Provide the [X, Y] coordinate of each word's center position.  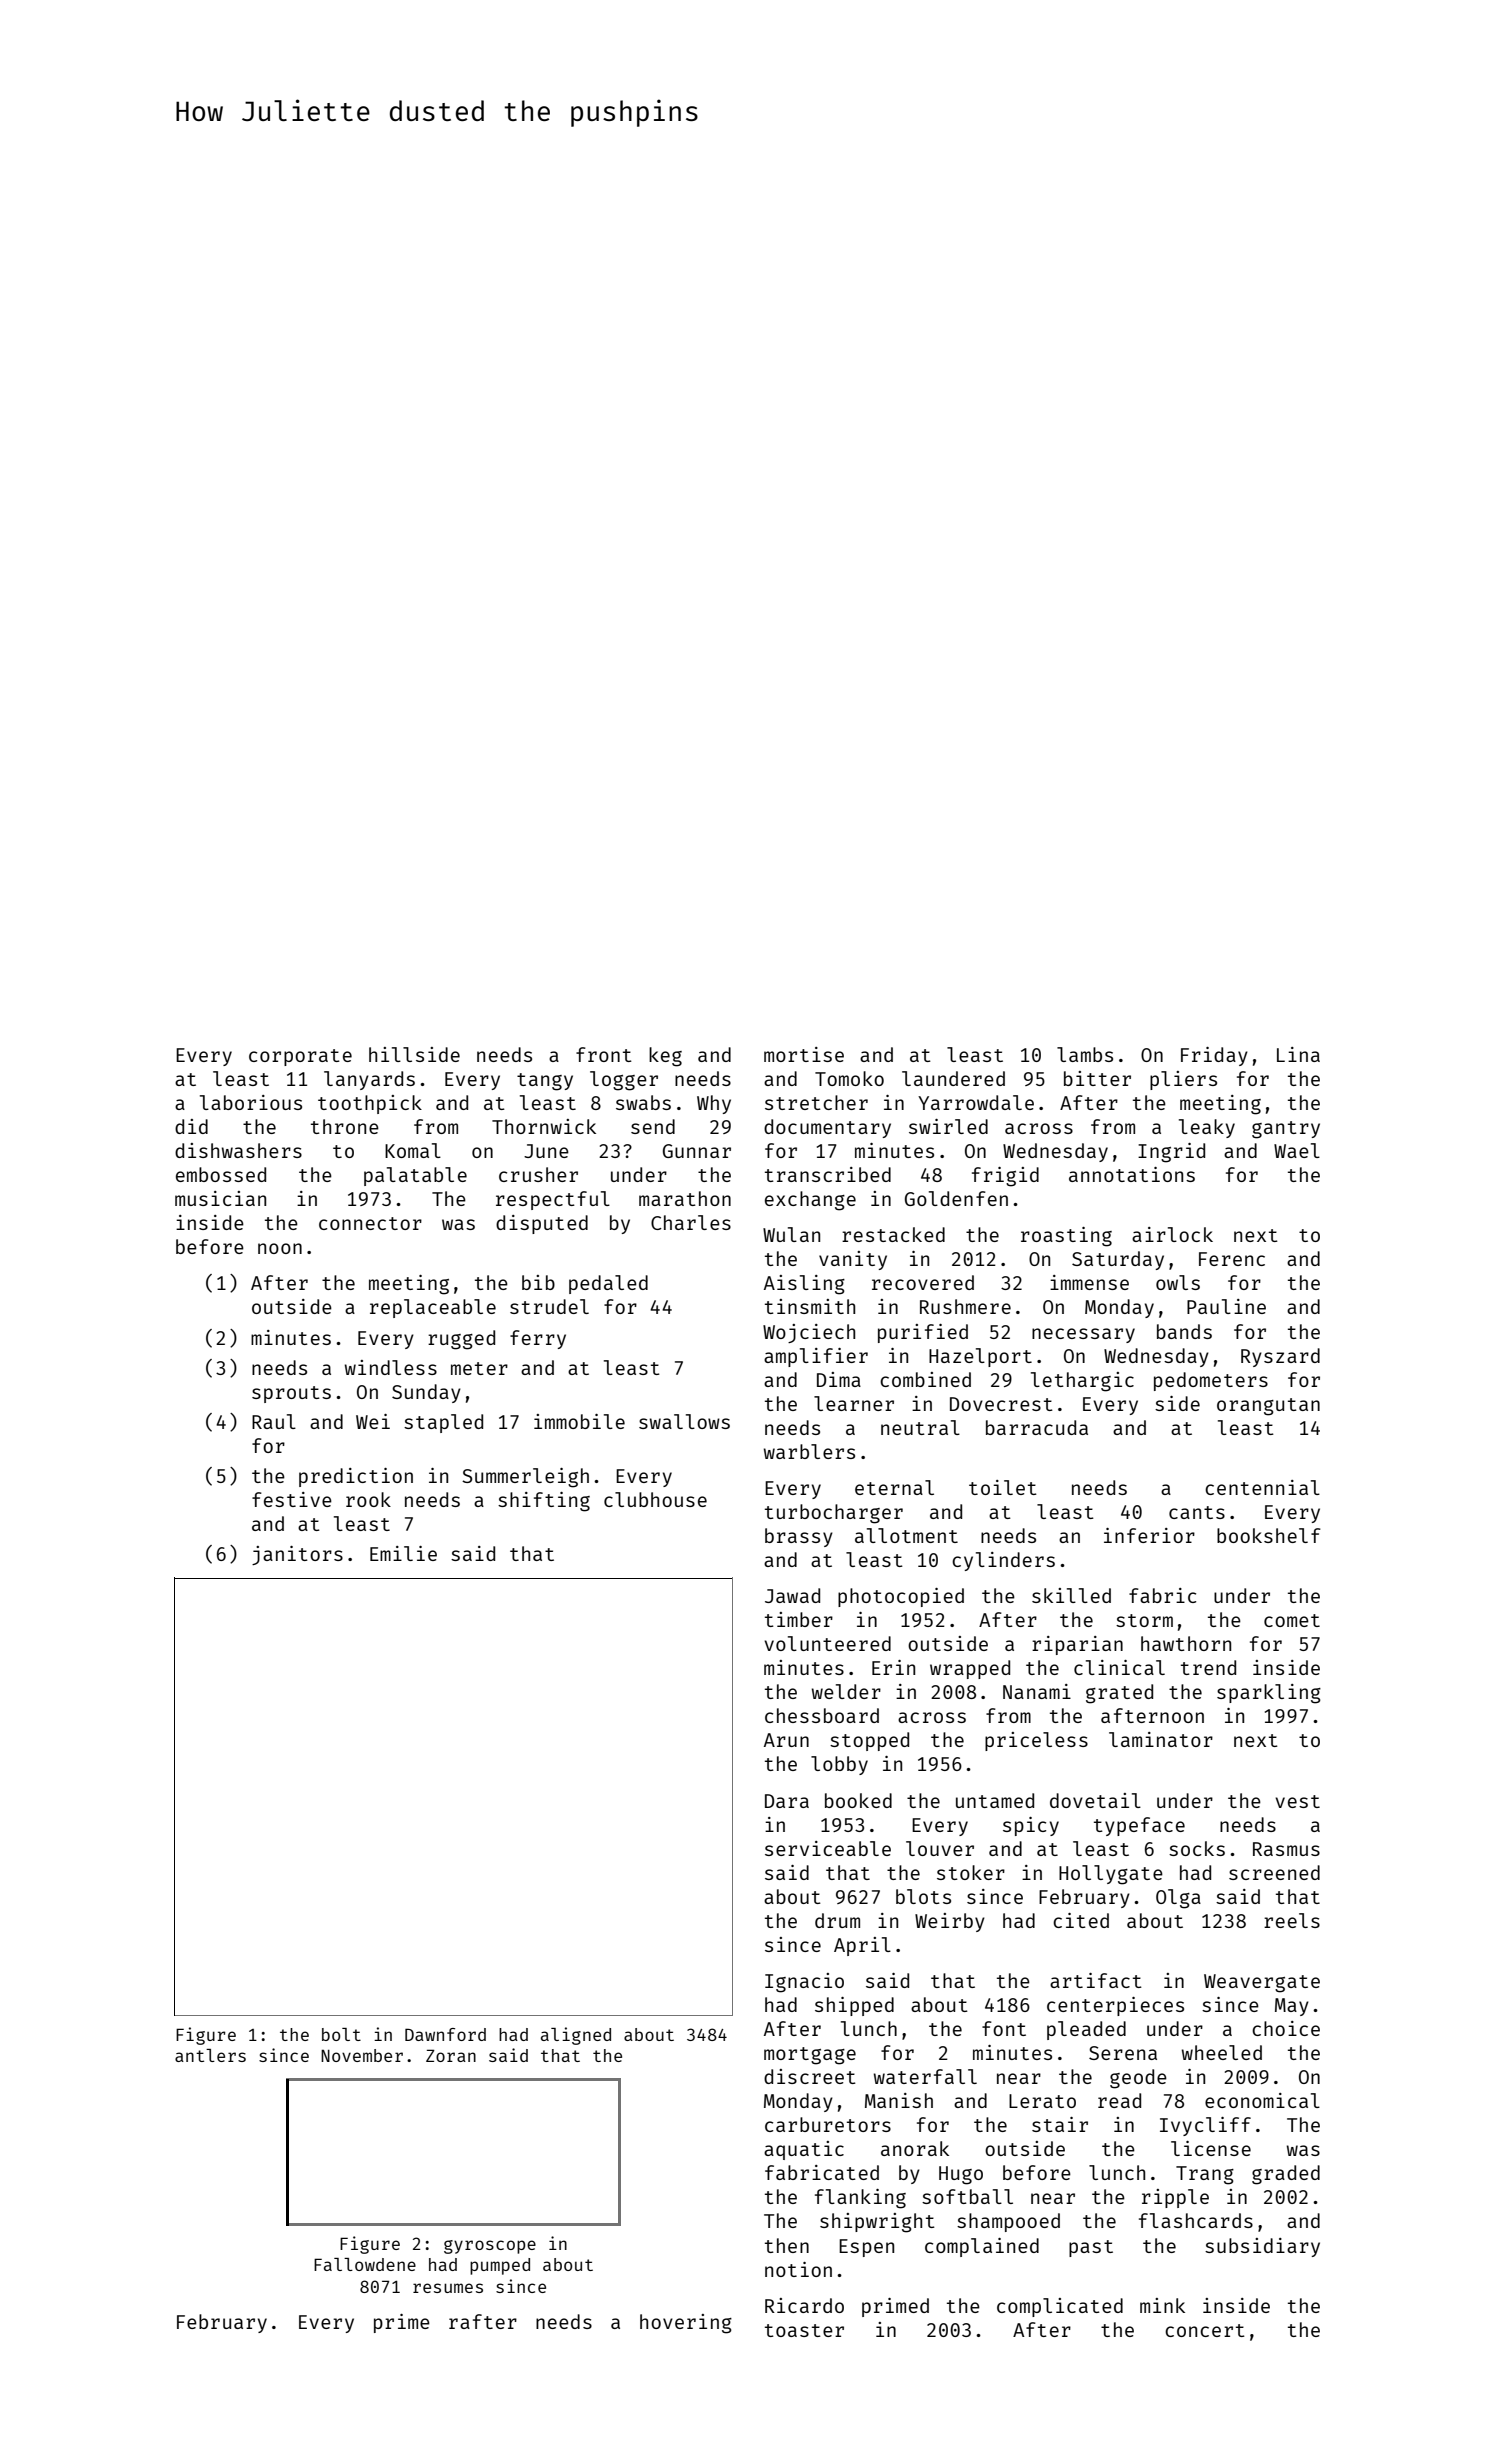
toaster [804, 2330]
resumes [448, 2288]
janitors [297, 1555]
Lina [1298, 1054]
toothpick [370, 1104]
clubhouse [655, 1499]
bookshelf [1269, 1535]
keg [665, 1057]
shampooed [1008, 2222]
